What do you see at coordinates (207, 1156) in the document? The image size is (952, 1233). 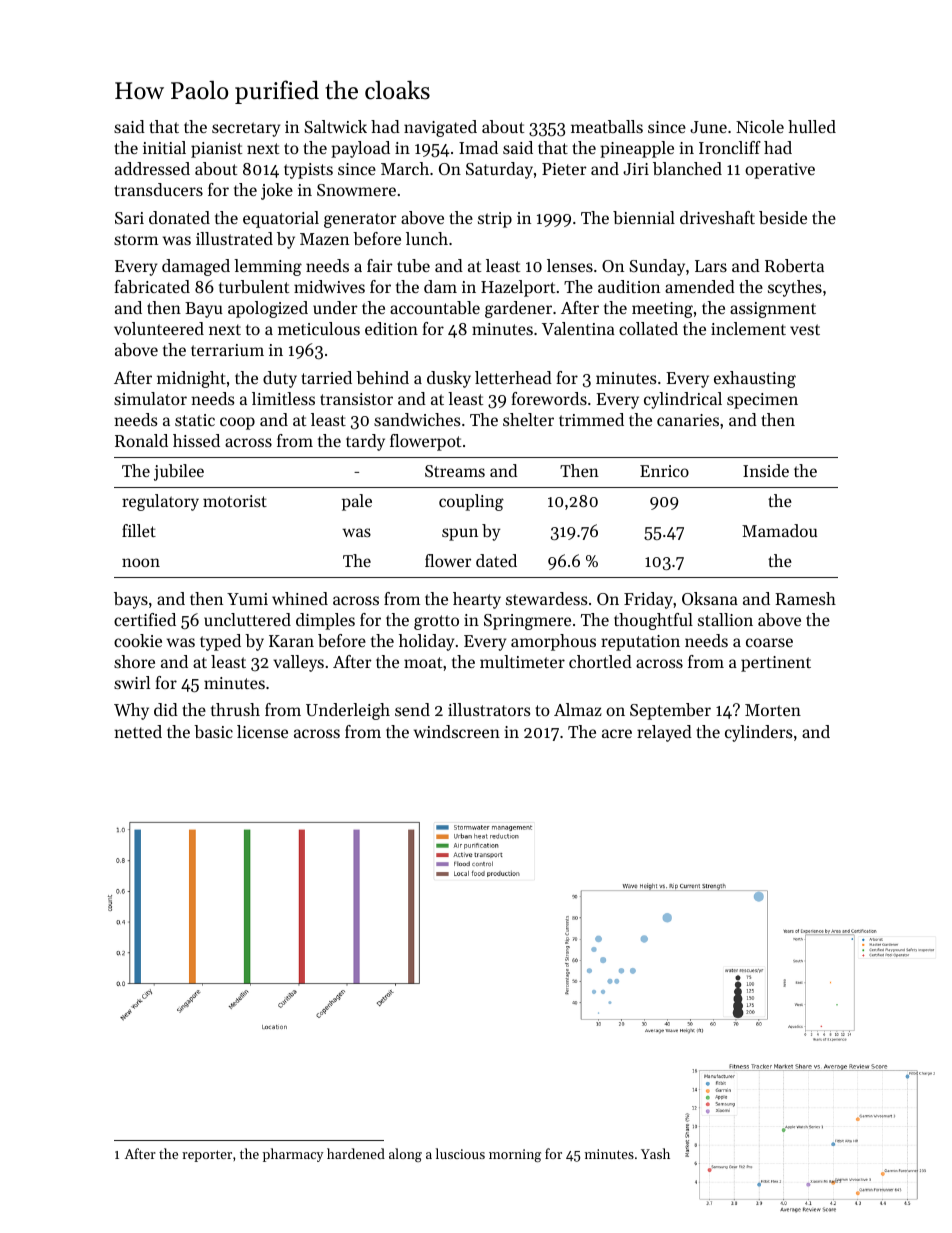 I see `reporter` at bounding box center [207, 1156].
